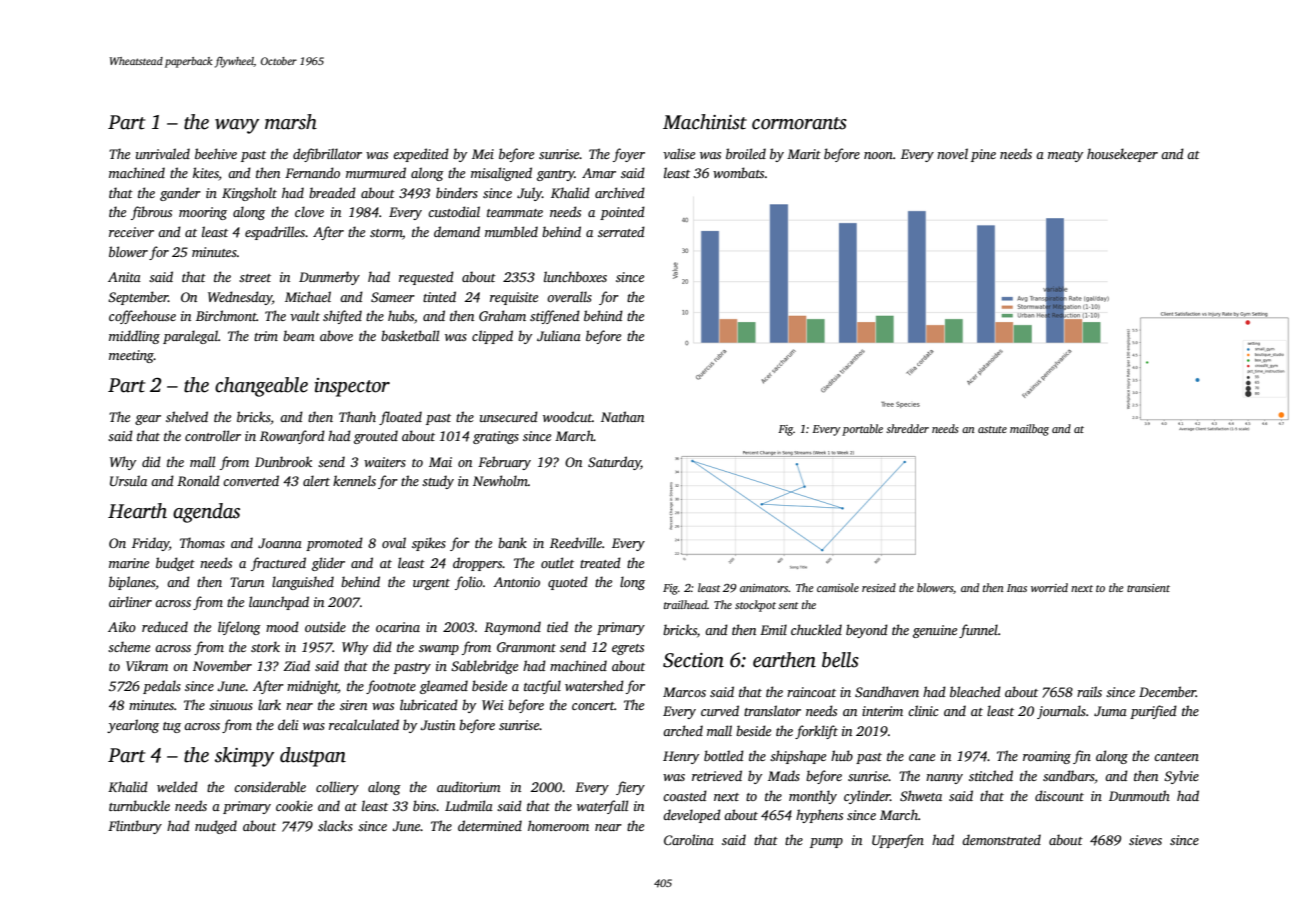 The image size is (1308, 924). Describe the element at coordinates (216, 827) in the image. I see `nudged` at that location.
